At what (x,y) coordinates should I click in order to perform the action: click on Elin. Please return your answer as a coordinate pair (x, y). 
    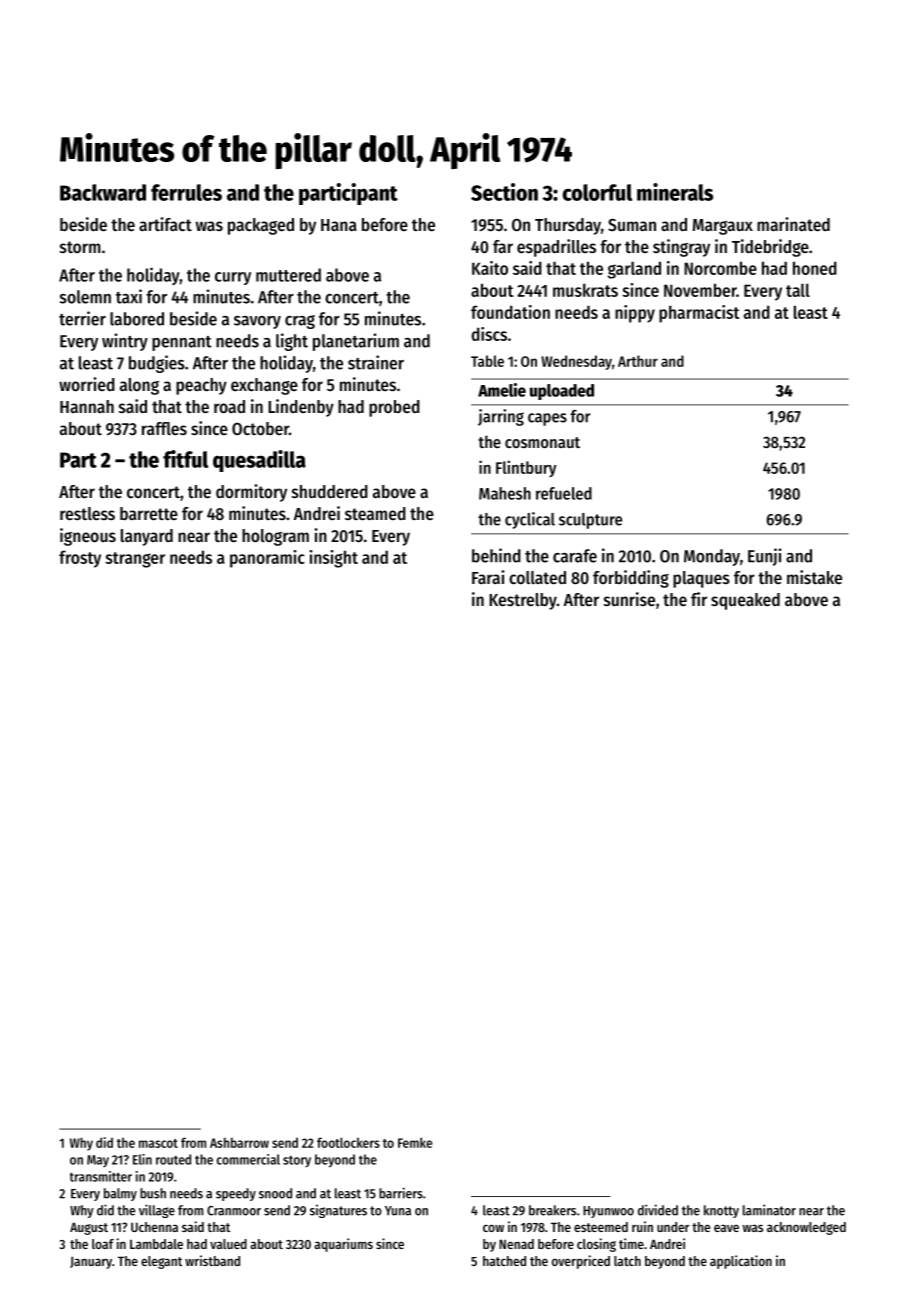
    Looking at the image, I should click on (142, 1159).
